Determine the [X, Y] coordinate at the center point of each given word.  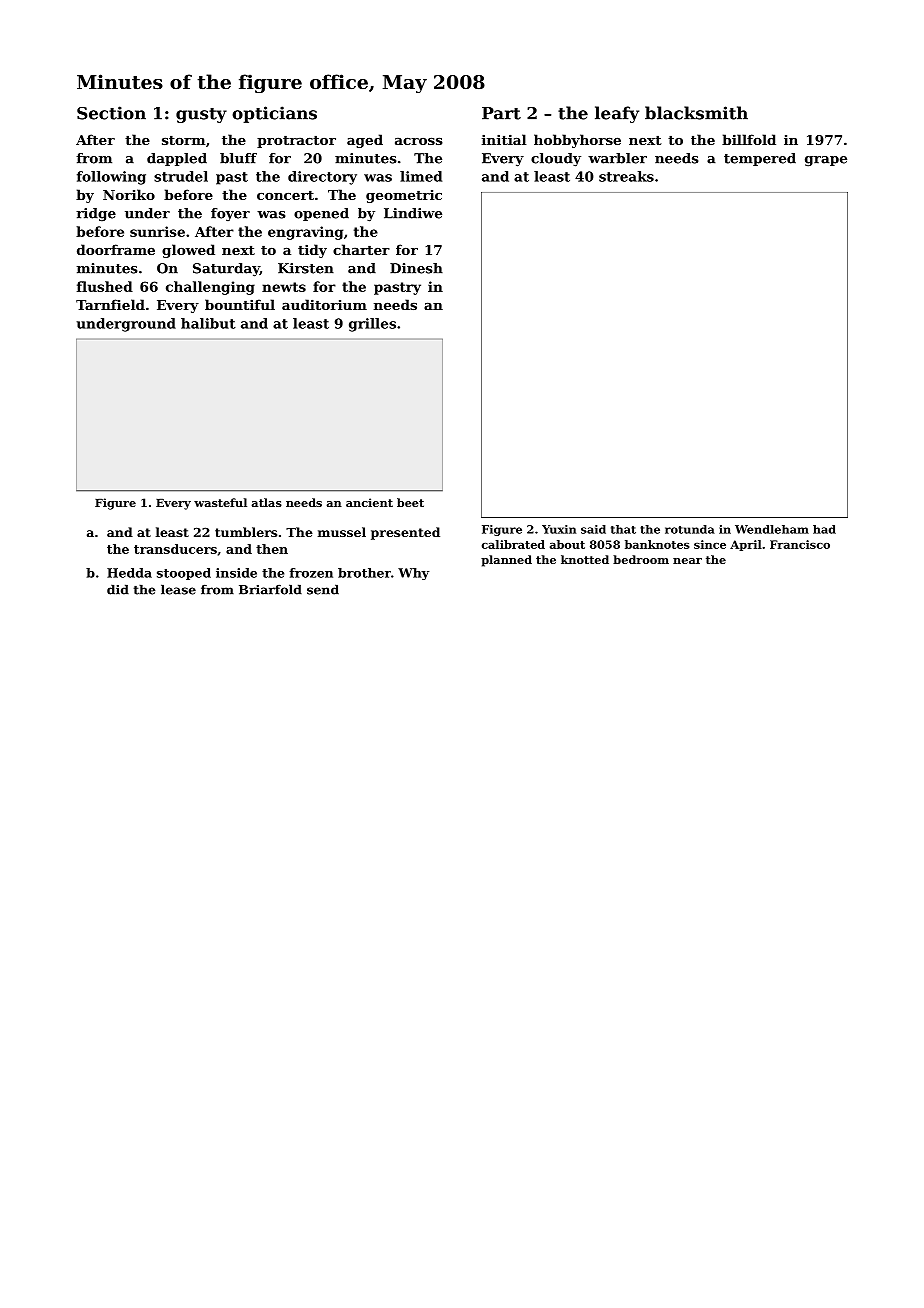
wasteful [220, 502]
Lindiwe [413, 213]
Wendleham [772, 529]
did [118, 589]
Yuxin [559, 529]
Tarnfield [110, 304]
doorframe [116, 249]
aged [365, 141]
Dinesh [416, 268]
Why [413, 574]
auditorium [324, 304]
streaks [626, 176]
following [111, 178]
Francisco [800, 544]
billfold [749, 139]
